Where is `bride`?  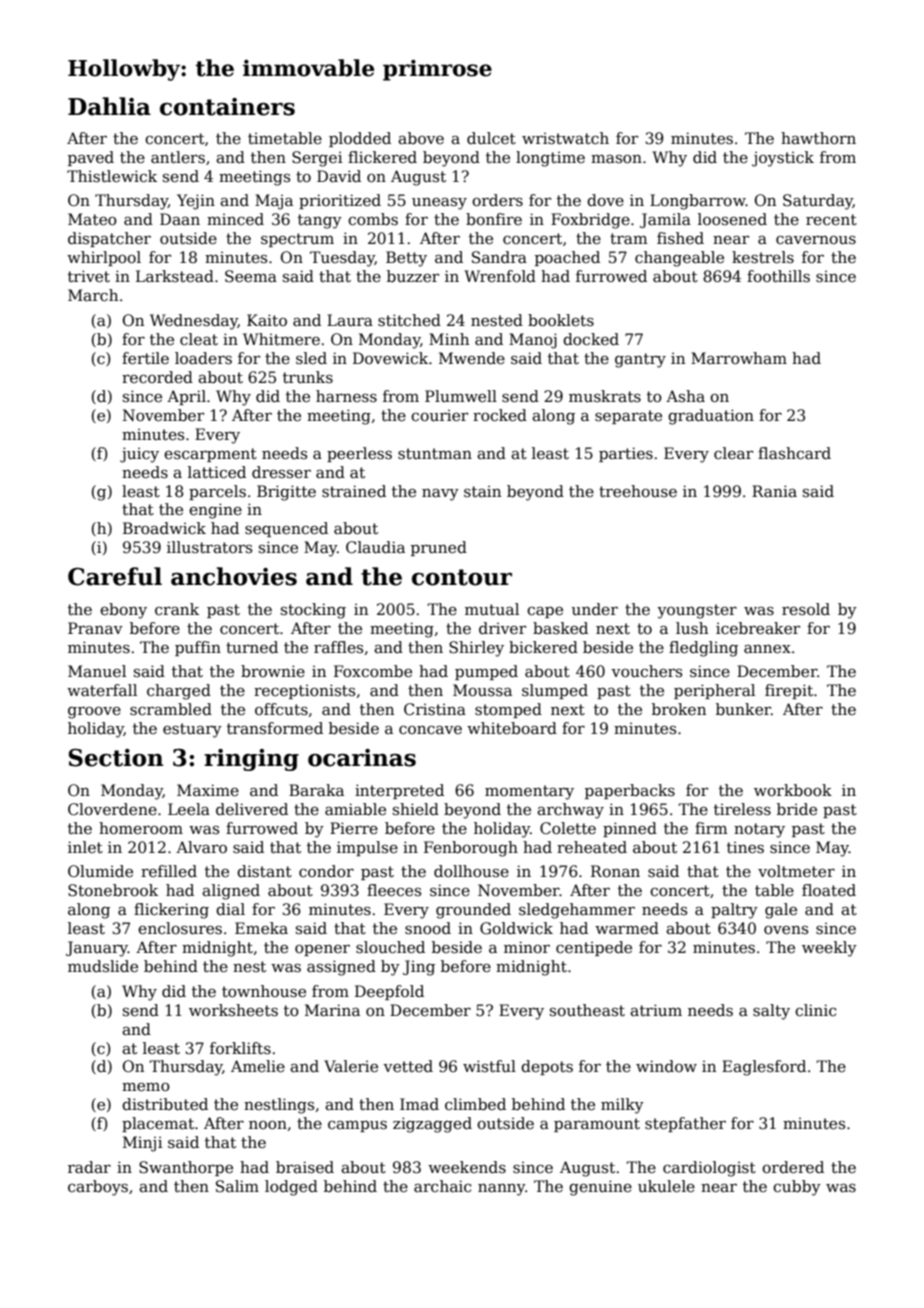 bride is located at coordinates (797, 809).
